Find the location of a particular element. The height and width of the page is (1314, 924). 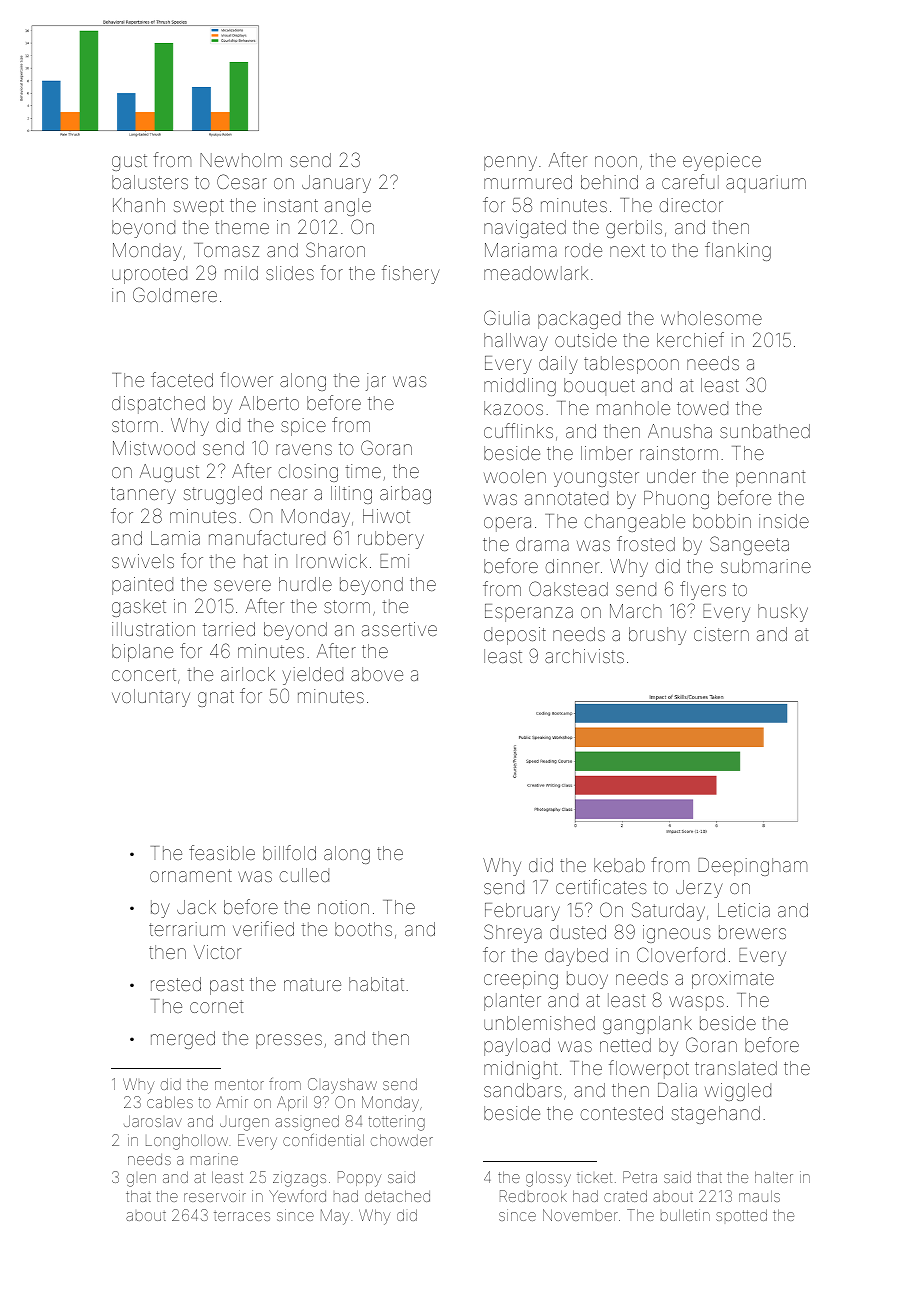

Victor is located at coordinates (217, 952).
